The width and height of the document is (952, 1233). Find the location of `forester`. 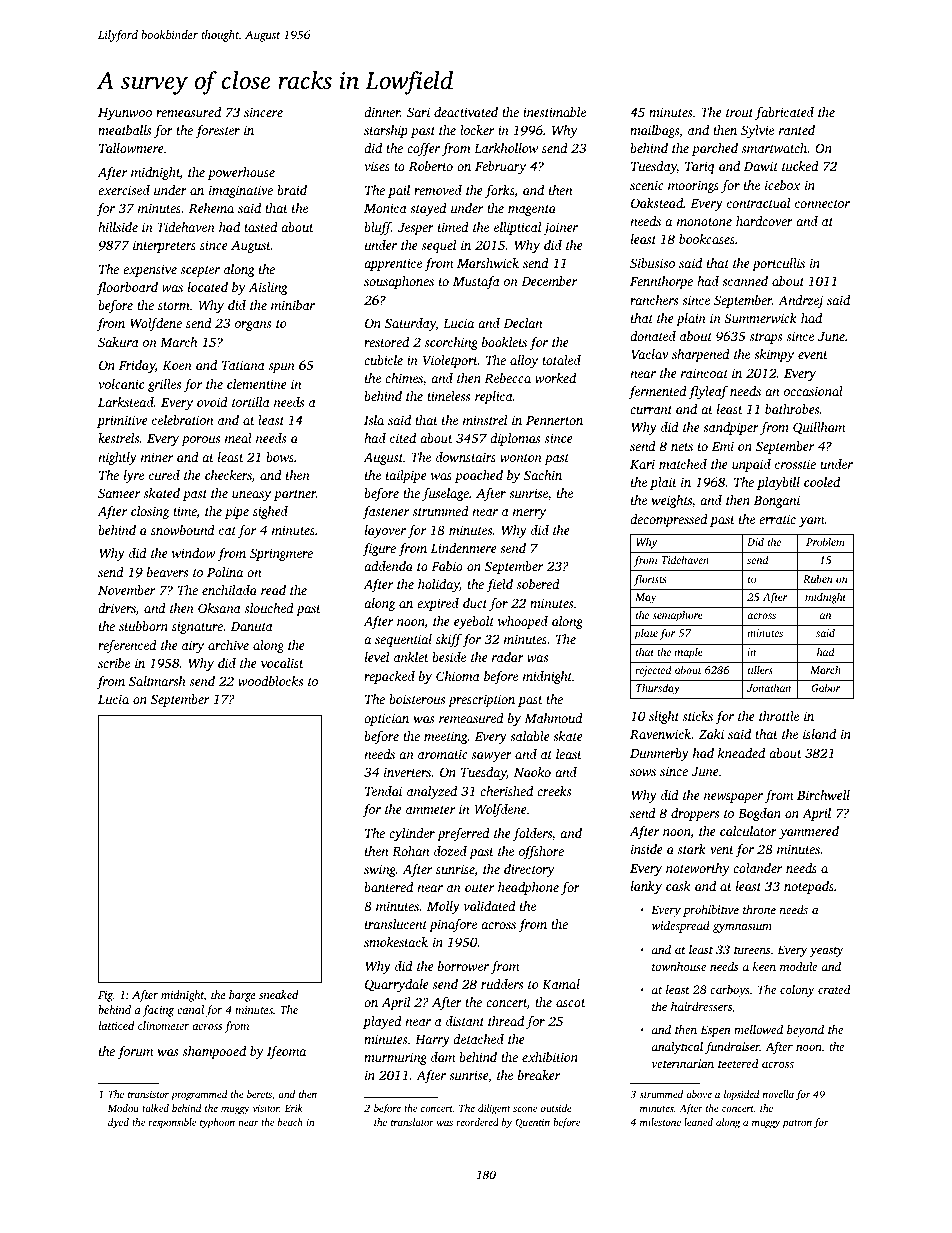

forester is located at coordinates (217, 131).
